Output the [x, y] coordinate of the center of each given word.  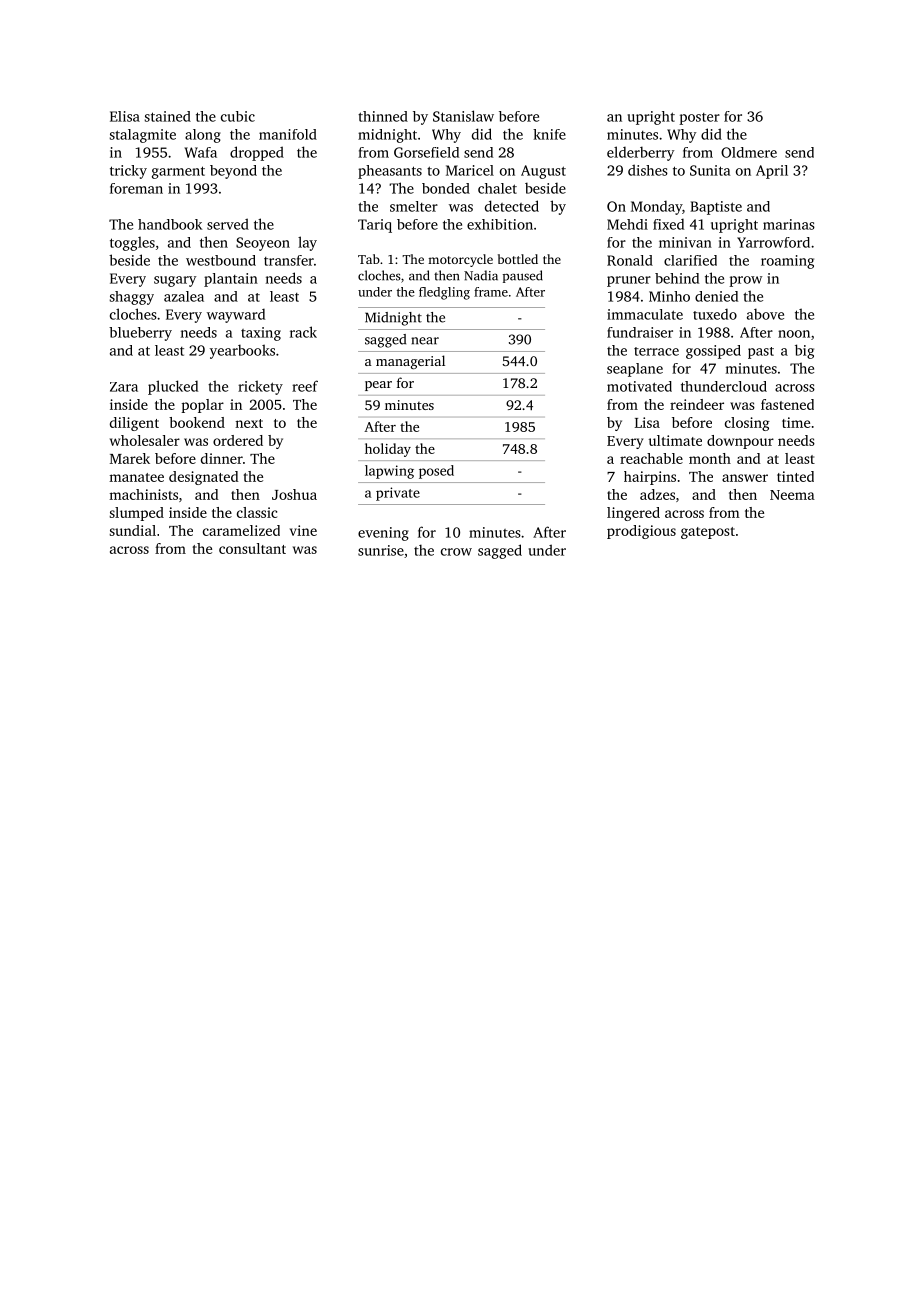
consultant [252, 548]
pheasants [390, 172]
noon [794, 334]
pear [378, 386]
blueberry [140, 334]
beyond [233, 172]
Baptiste [716, 208]
